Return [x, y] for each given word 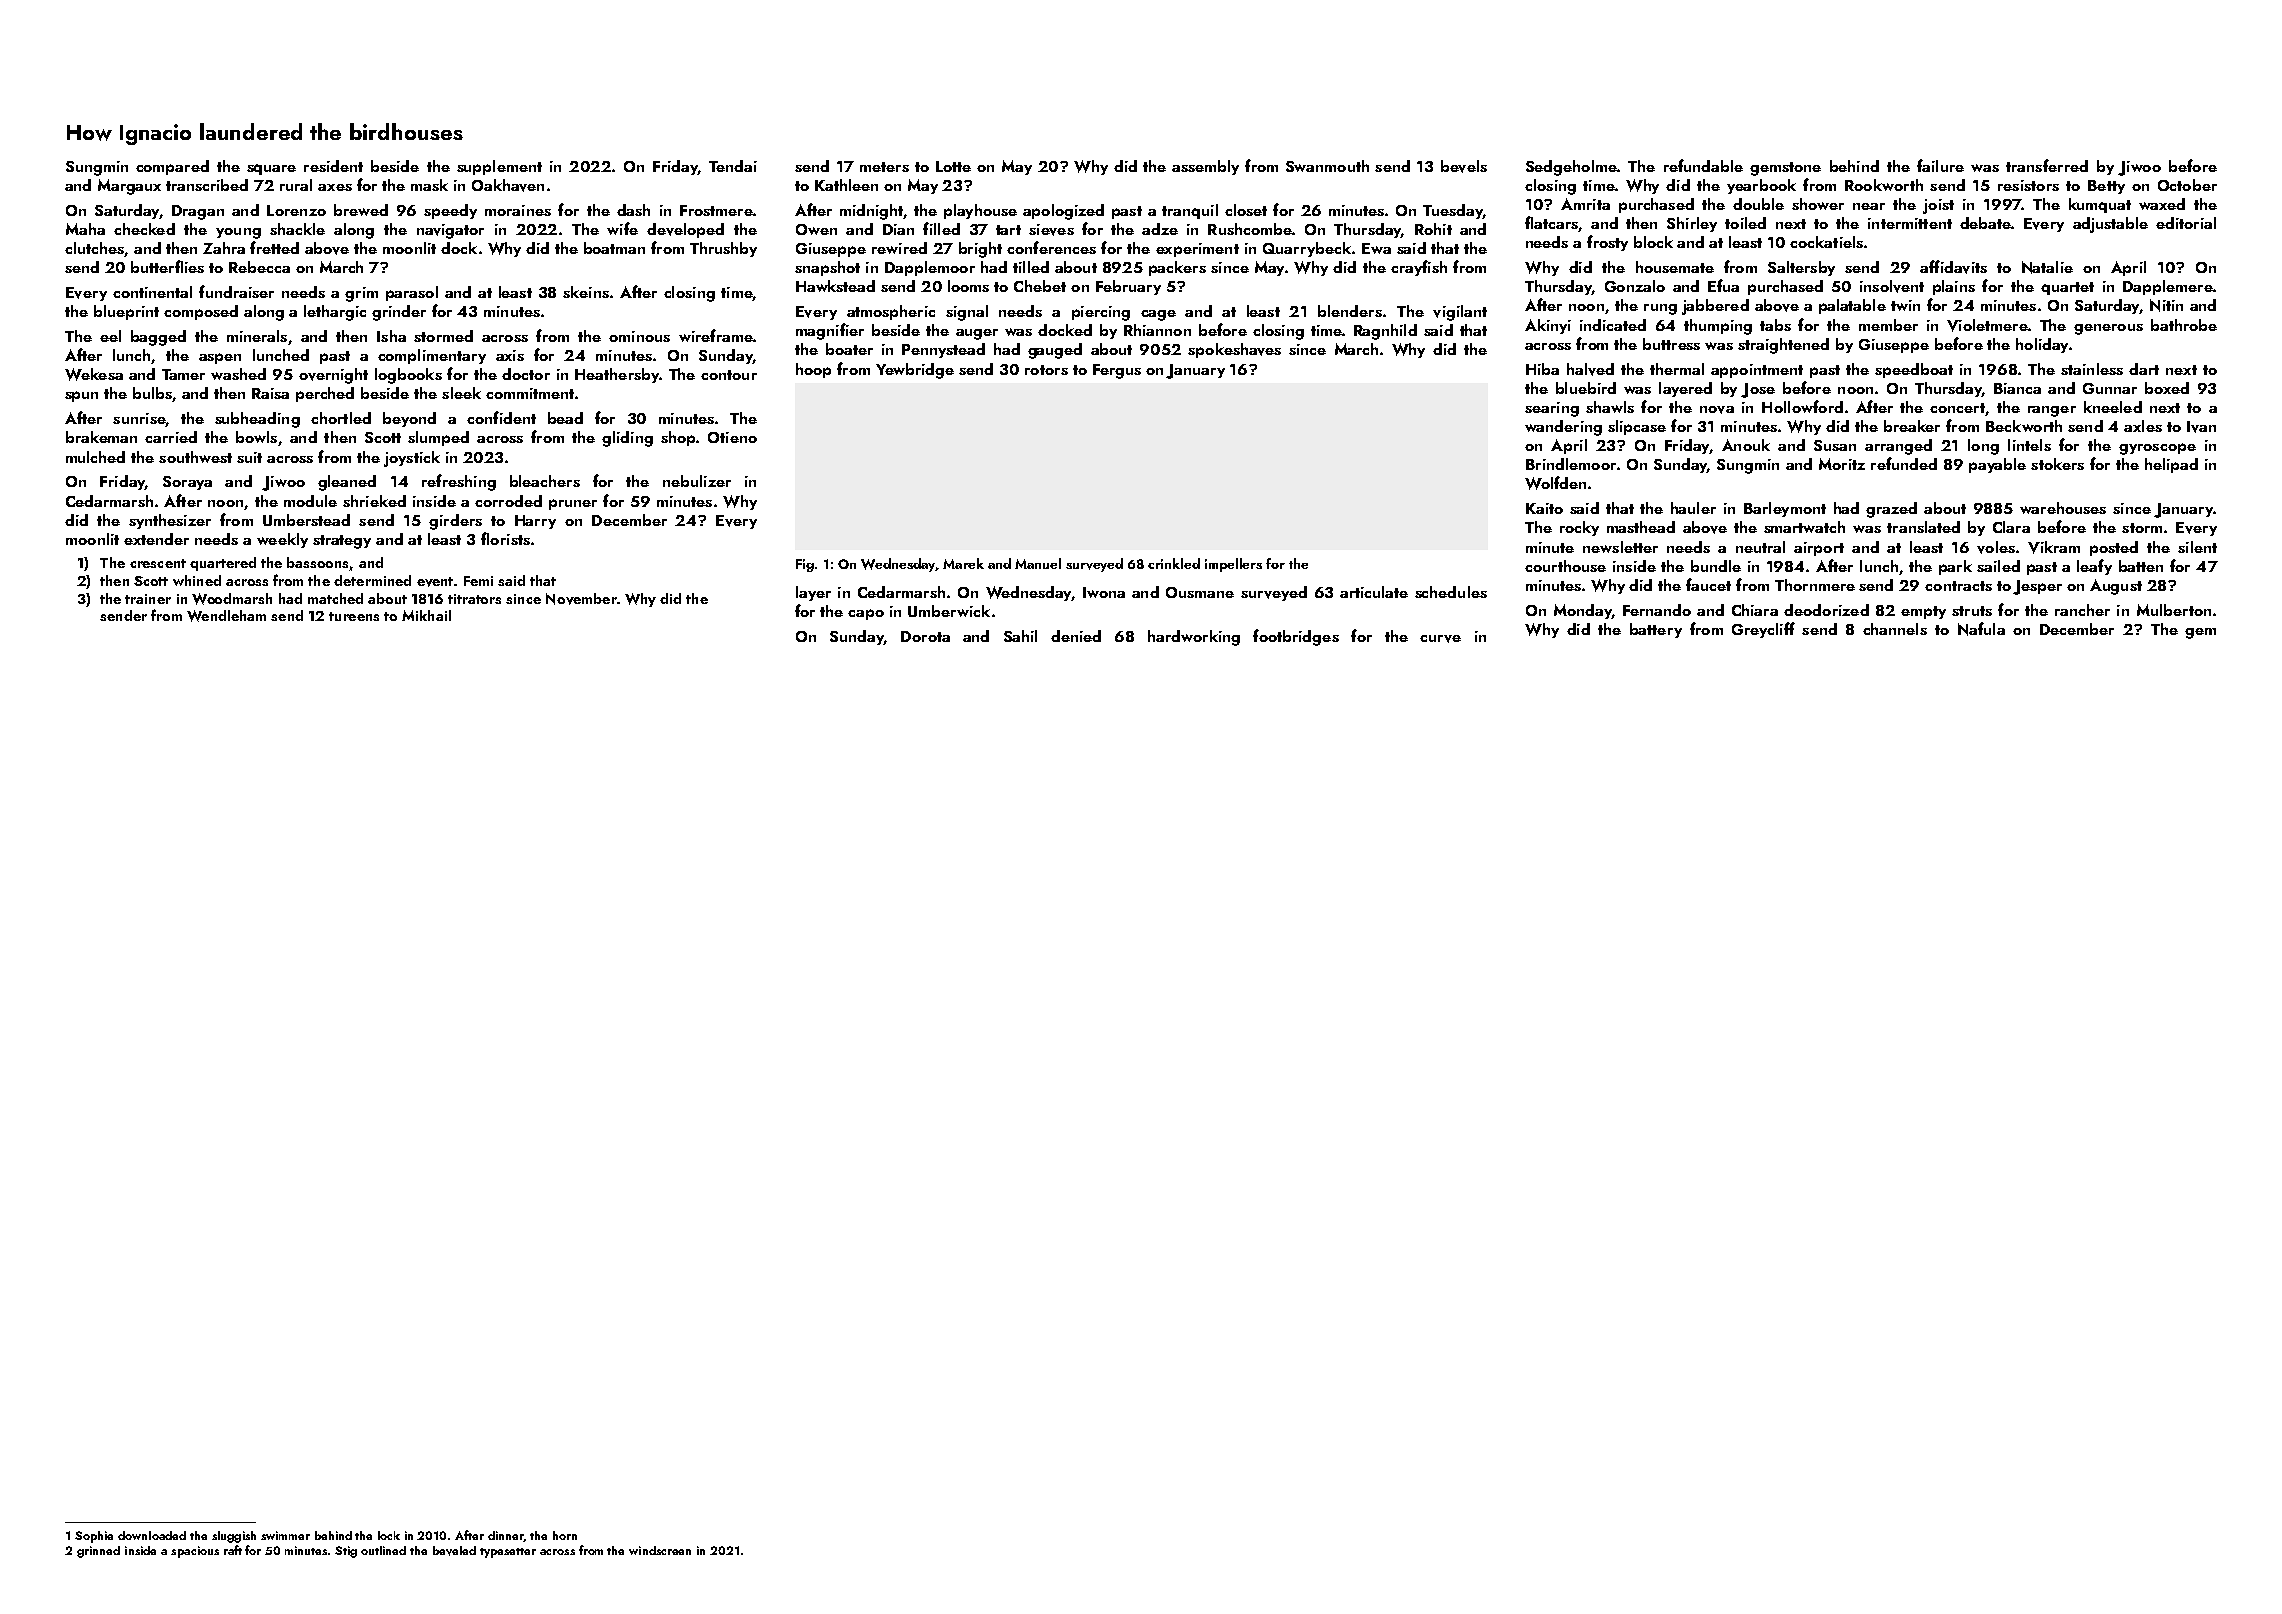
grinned [98, 1552]
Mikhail [426, 615]
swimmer [285, 1535]
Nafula [1981, 629]
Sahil [1020, 636]
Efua [1723, 285]
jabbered [1715, 307]
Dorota [925, 636]
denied [1076, 636]
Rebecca [259, 267]
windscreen [660, 1550]
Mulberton [2174, 610]
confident [501, 417]
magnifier [830, 331]
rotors [1046, 370]
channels [1895, 629]
